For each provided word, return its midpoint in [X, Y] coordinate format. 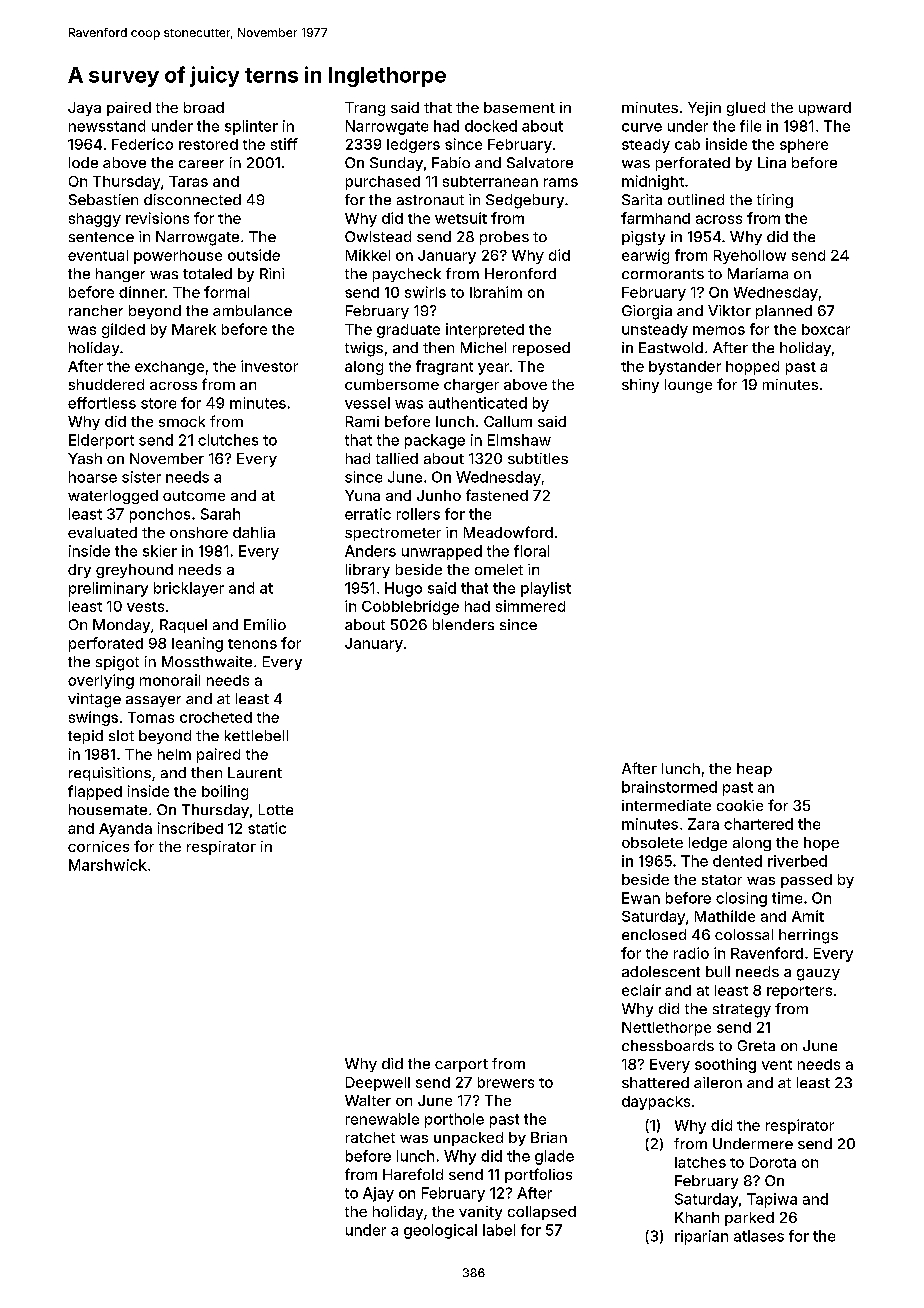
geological [440, 1231]
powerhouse [178, 257]
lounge [688, 386]
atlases [759, 1236]
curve [642, 127]
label [499, 1230]
